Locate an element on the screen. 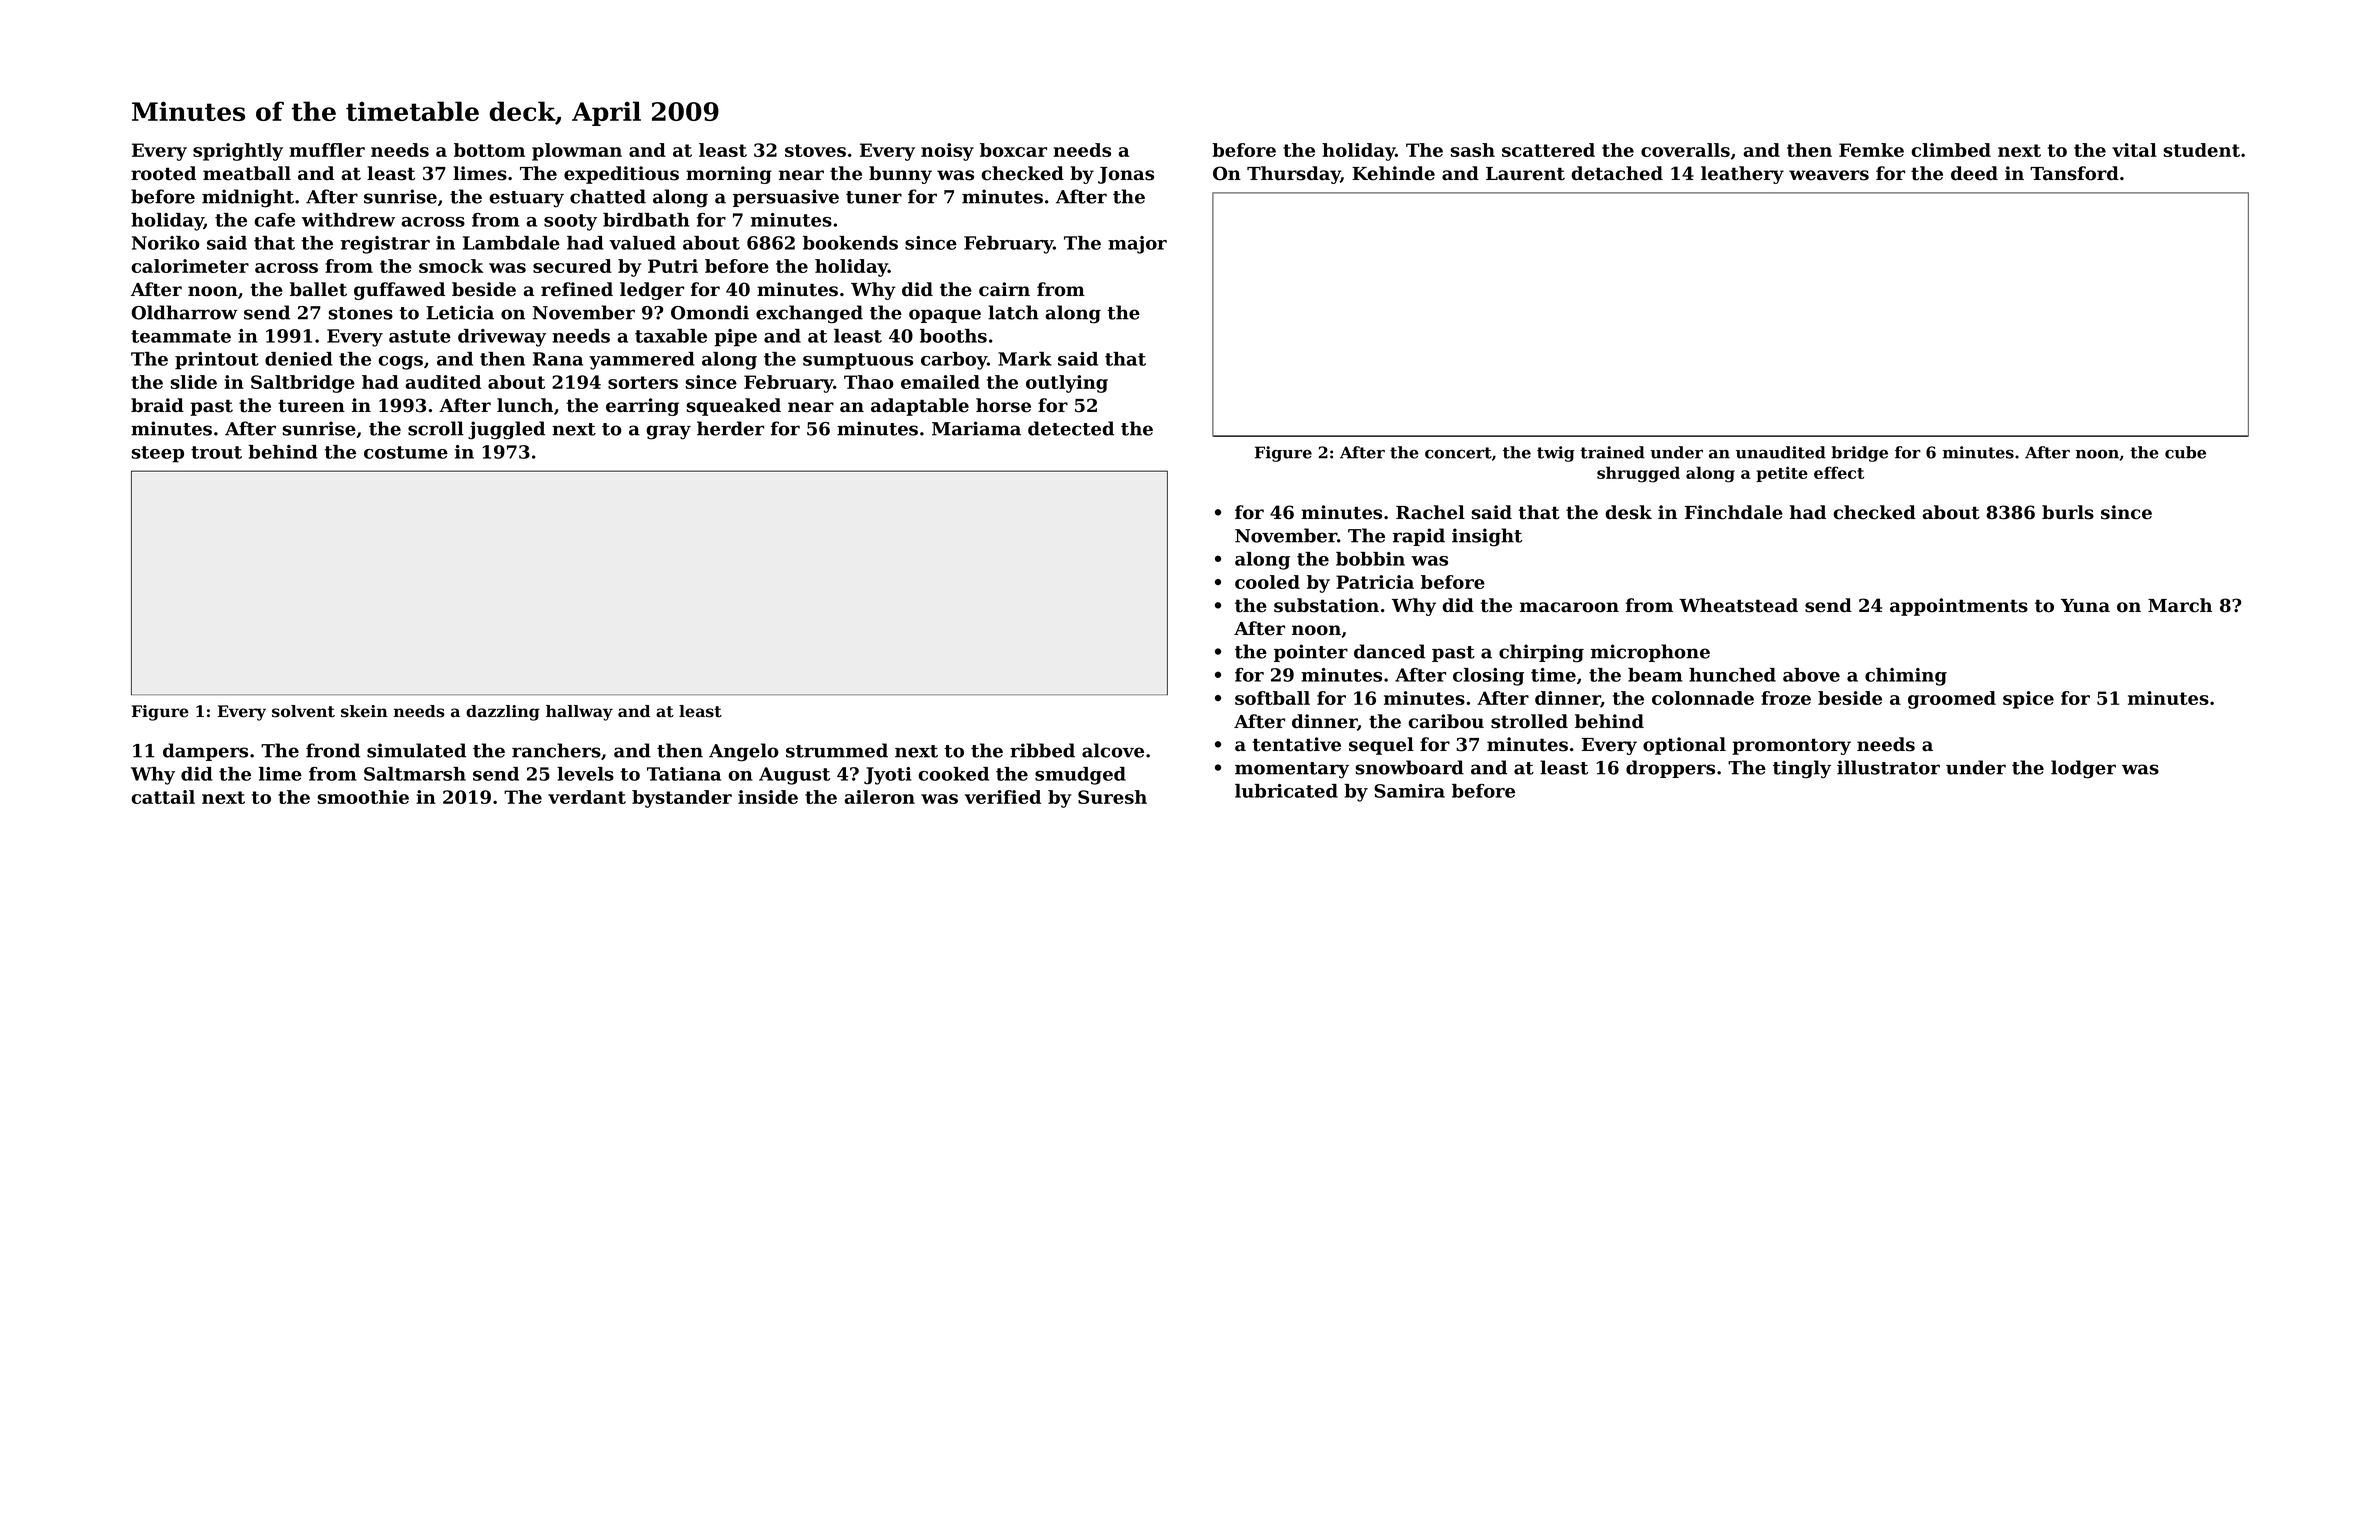  climbed is located at coordinates (1951, 150).
